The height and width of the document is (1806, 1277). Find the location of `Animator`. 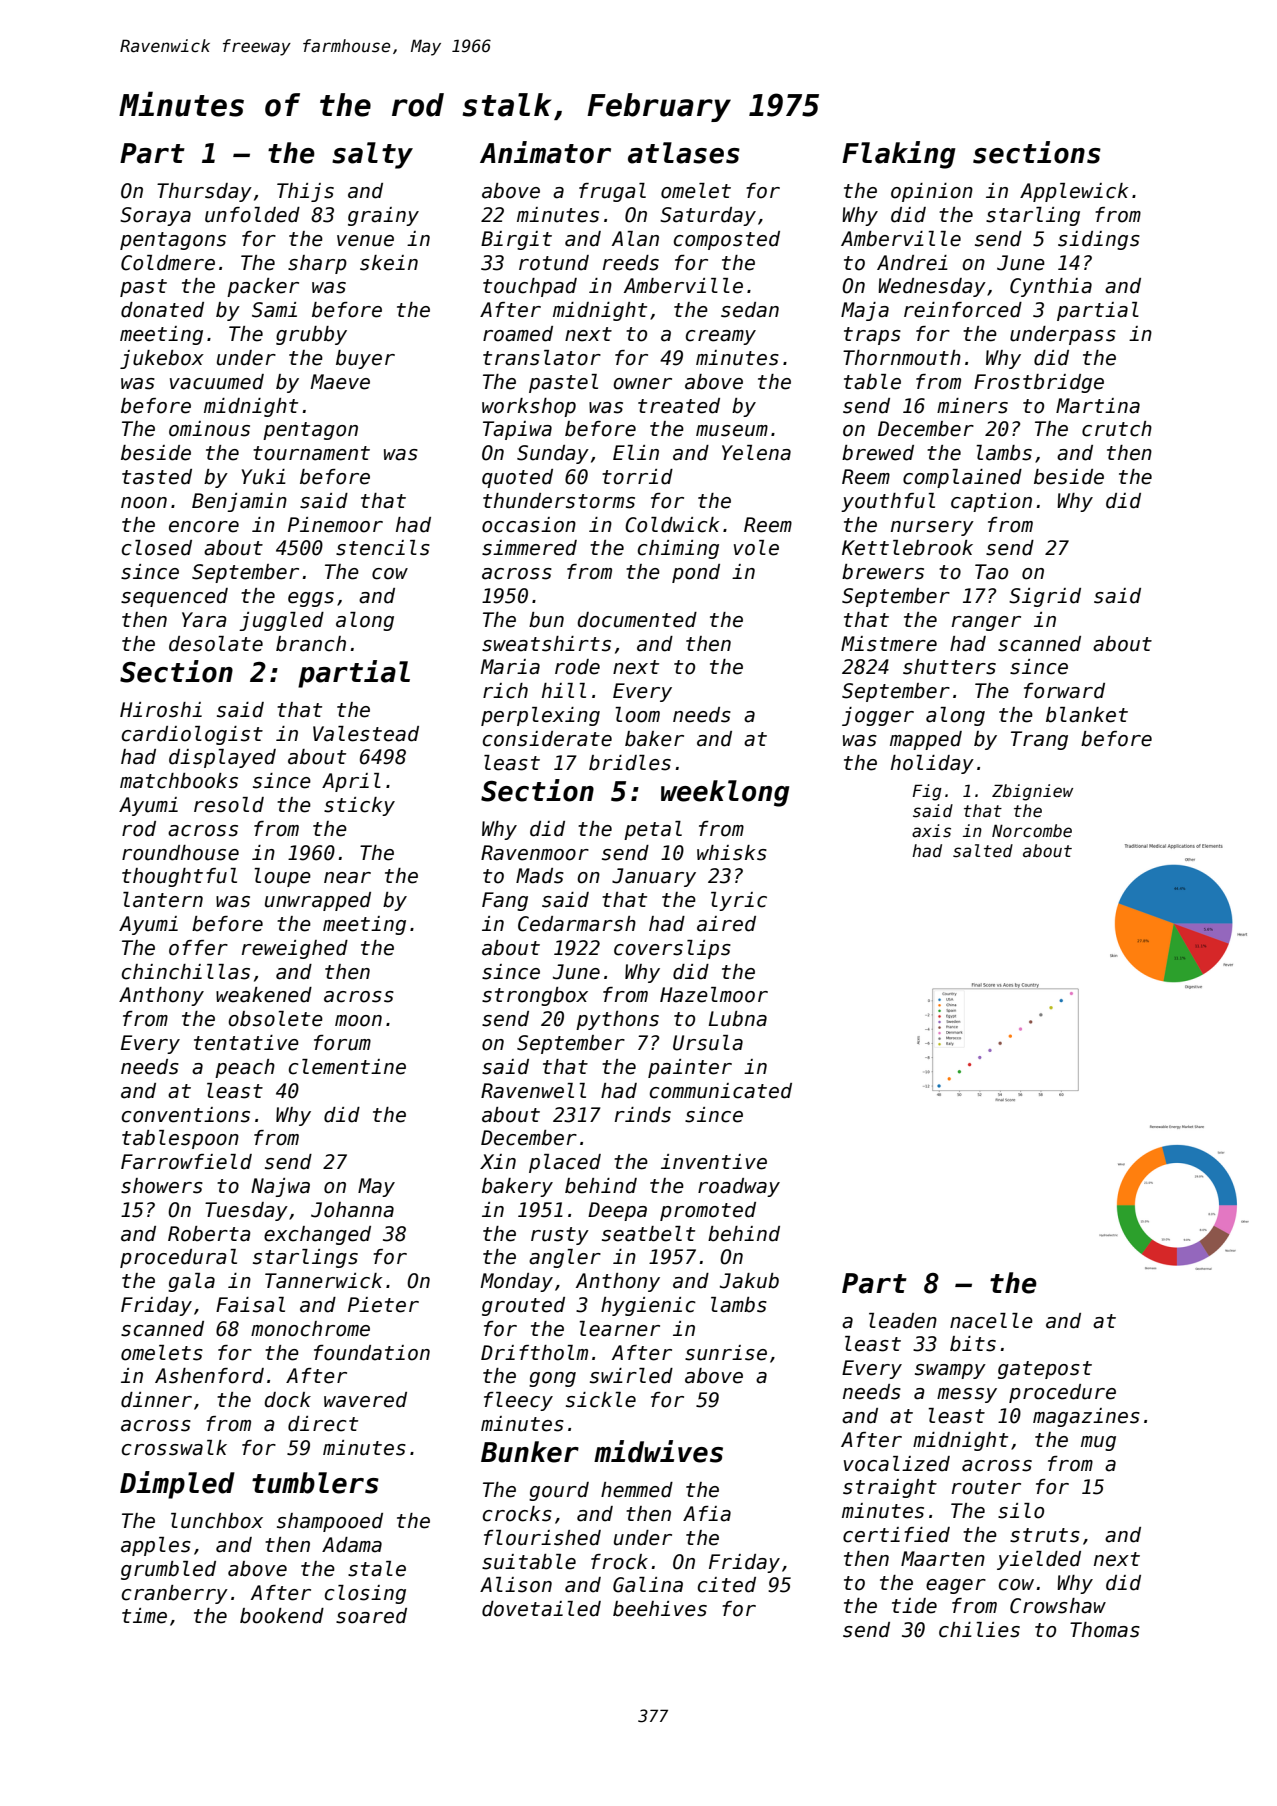

Animator is located at coordinates (545, 152).
